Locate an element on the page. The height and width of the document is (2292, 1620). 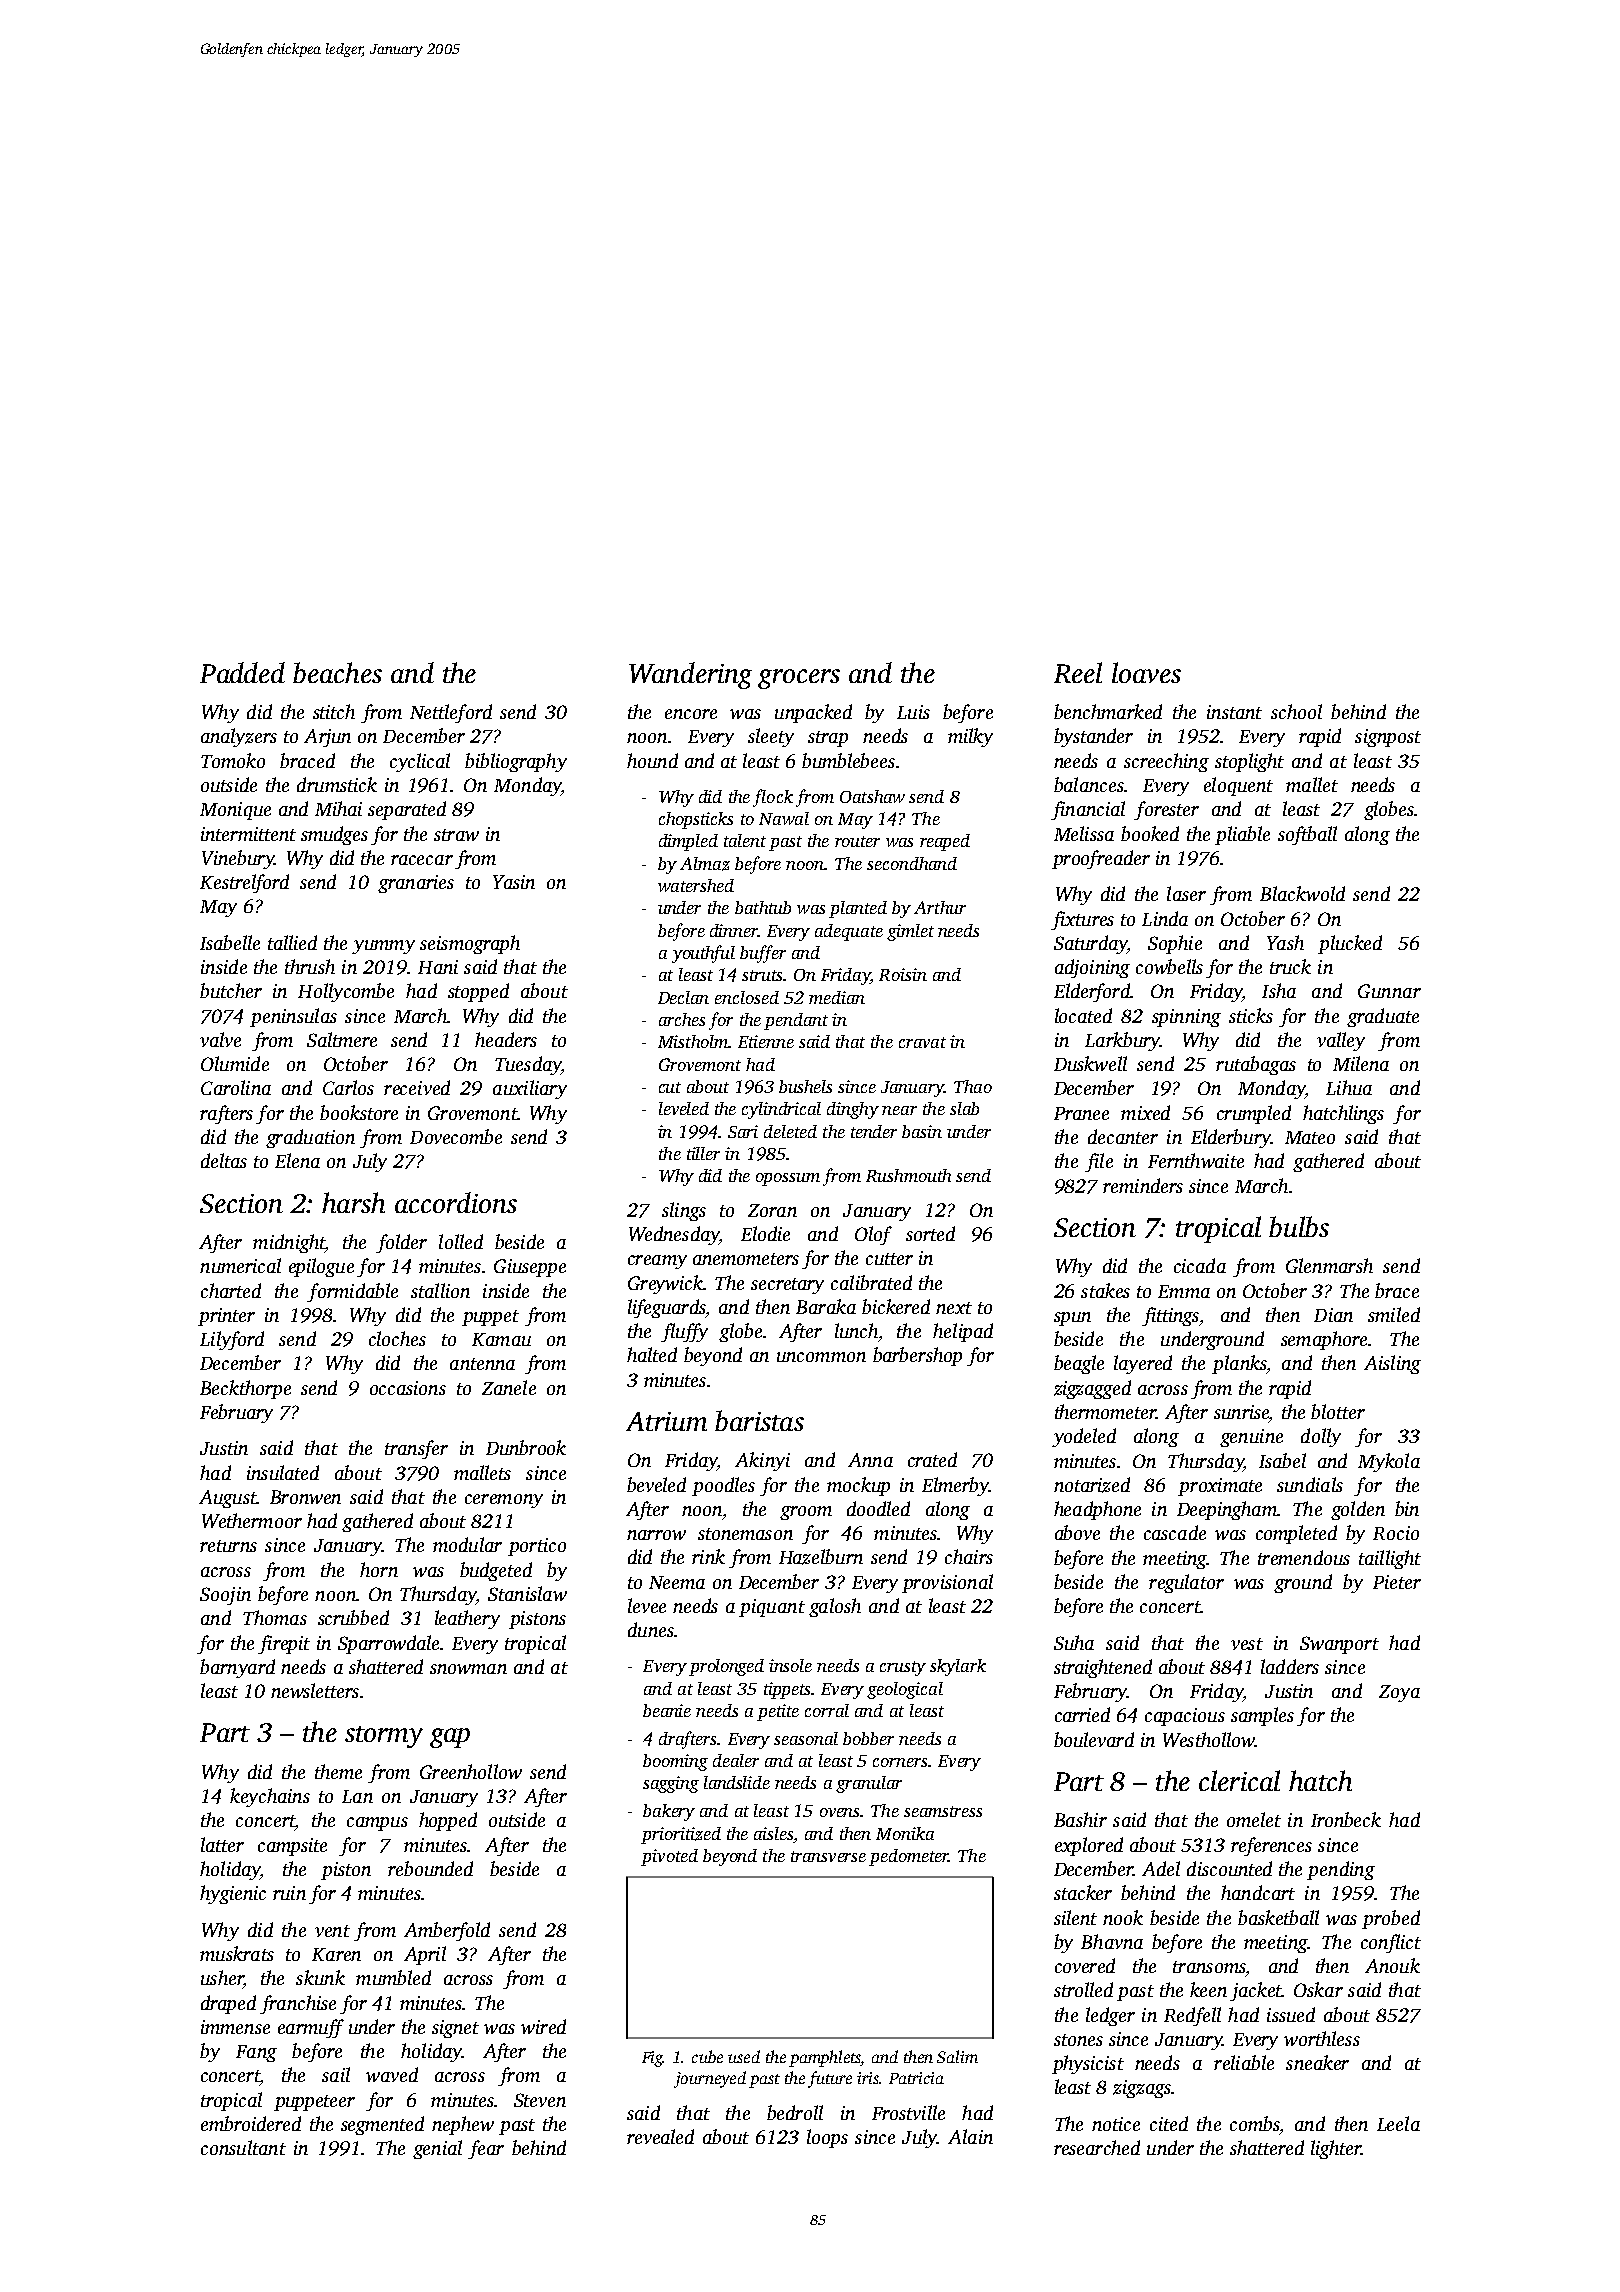
granular is located at coordinates (869, 1784).
